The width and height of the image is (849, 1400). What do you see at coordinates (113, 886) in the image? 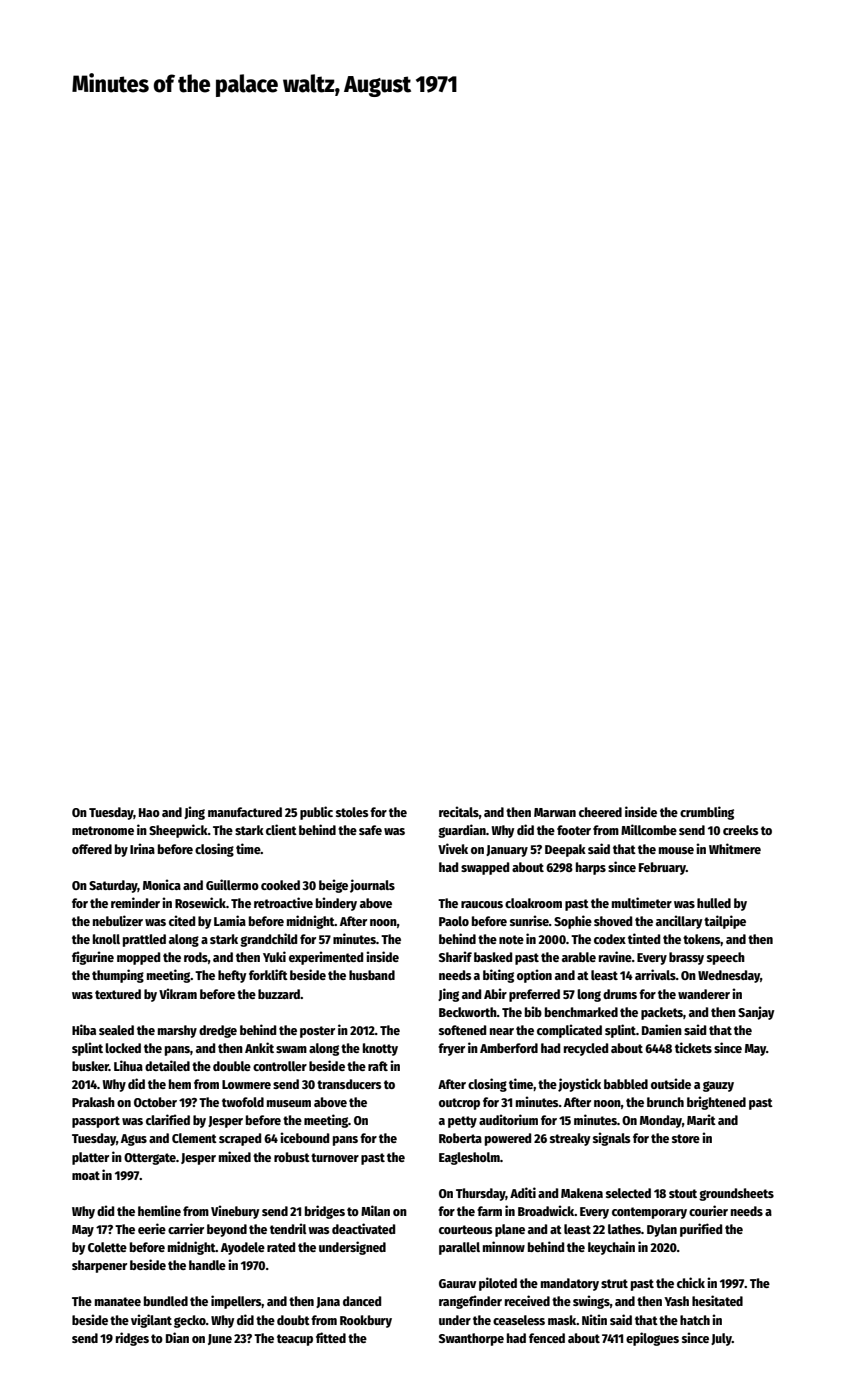
I see `Saturday` at bounding box center [113, 886].
